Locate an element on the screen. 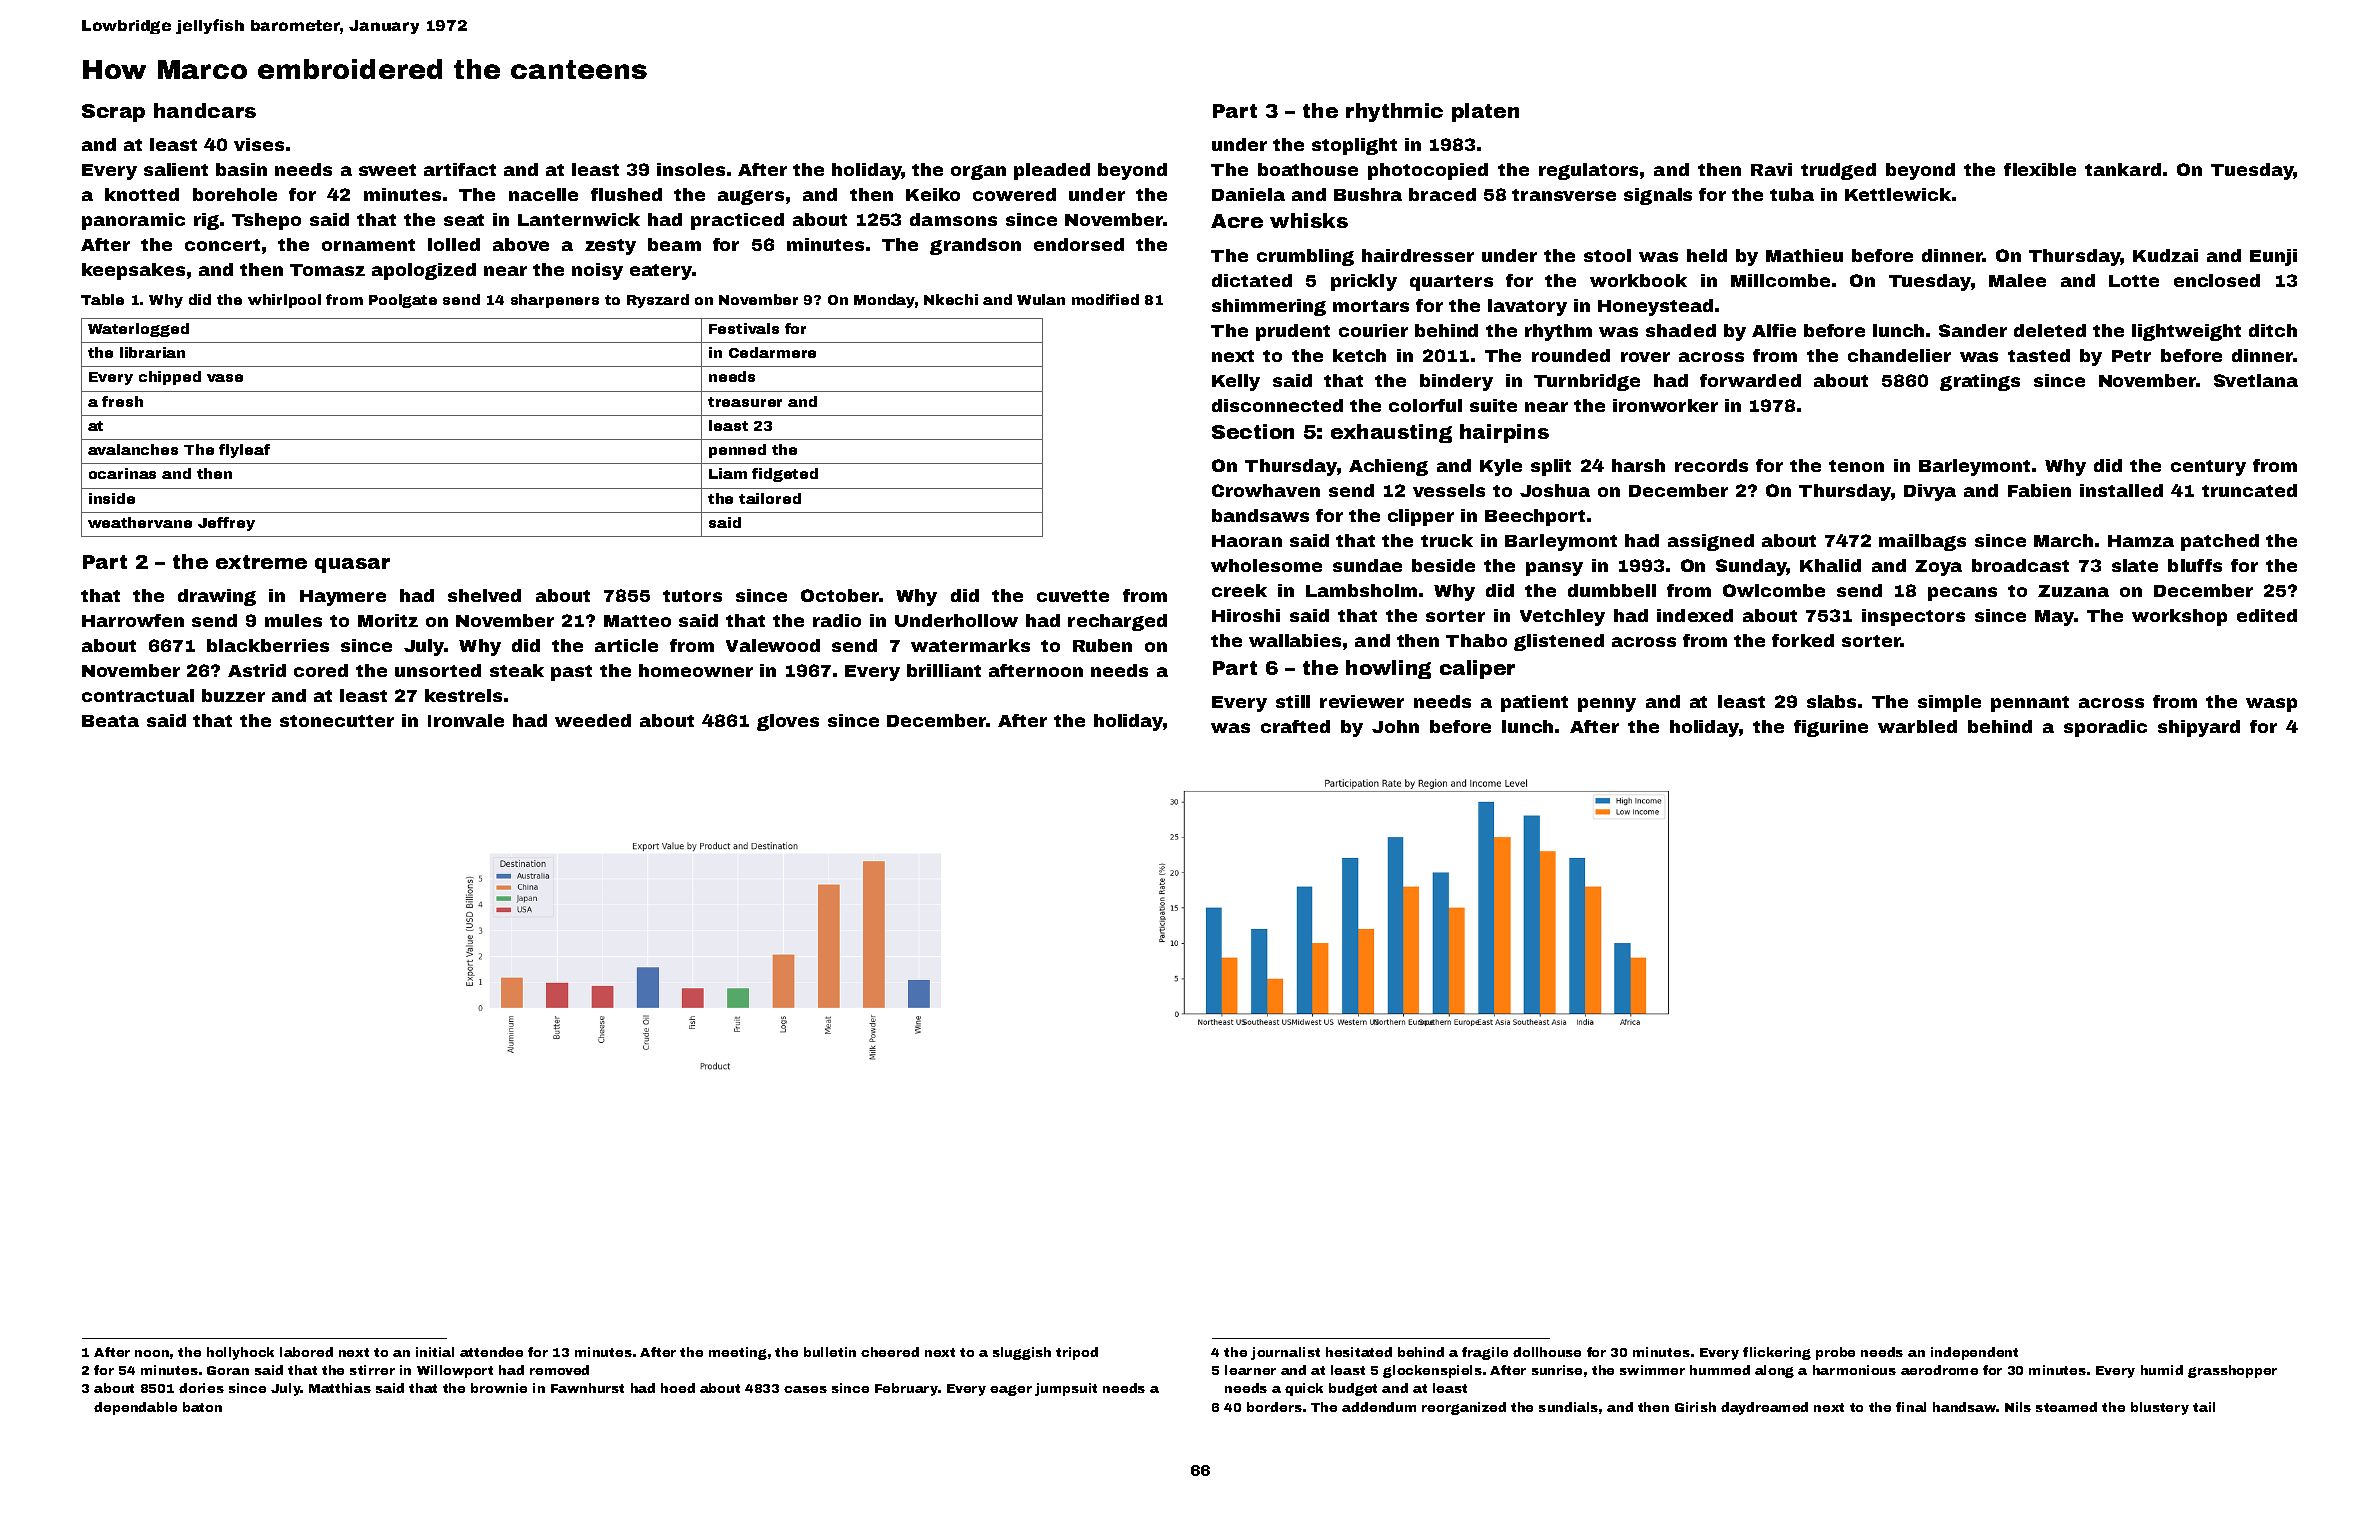 This screenshot has height=1540, width=2380. crafted is located at coordinates (1295, 726).
